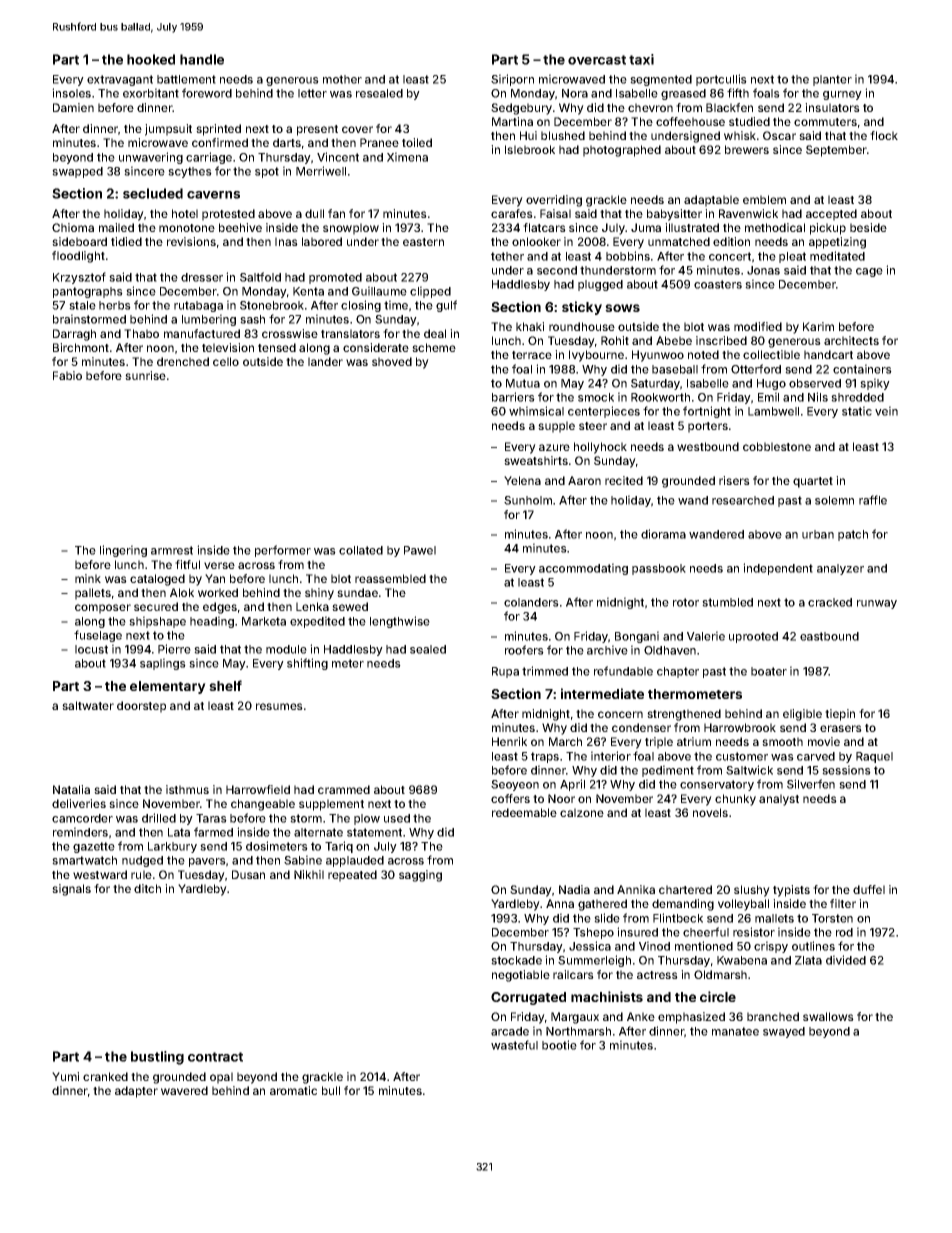 Image resolution: width=952 pixels, height=1233 pixels. Describe the element at coordinates (115, 305) in the document. I see `herbs` at that location.
